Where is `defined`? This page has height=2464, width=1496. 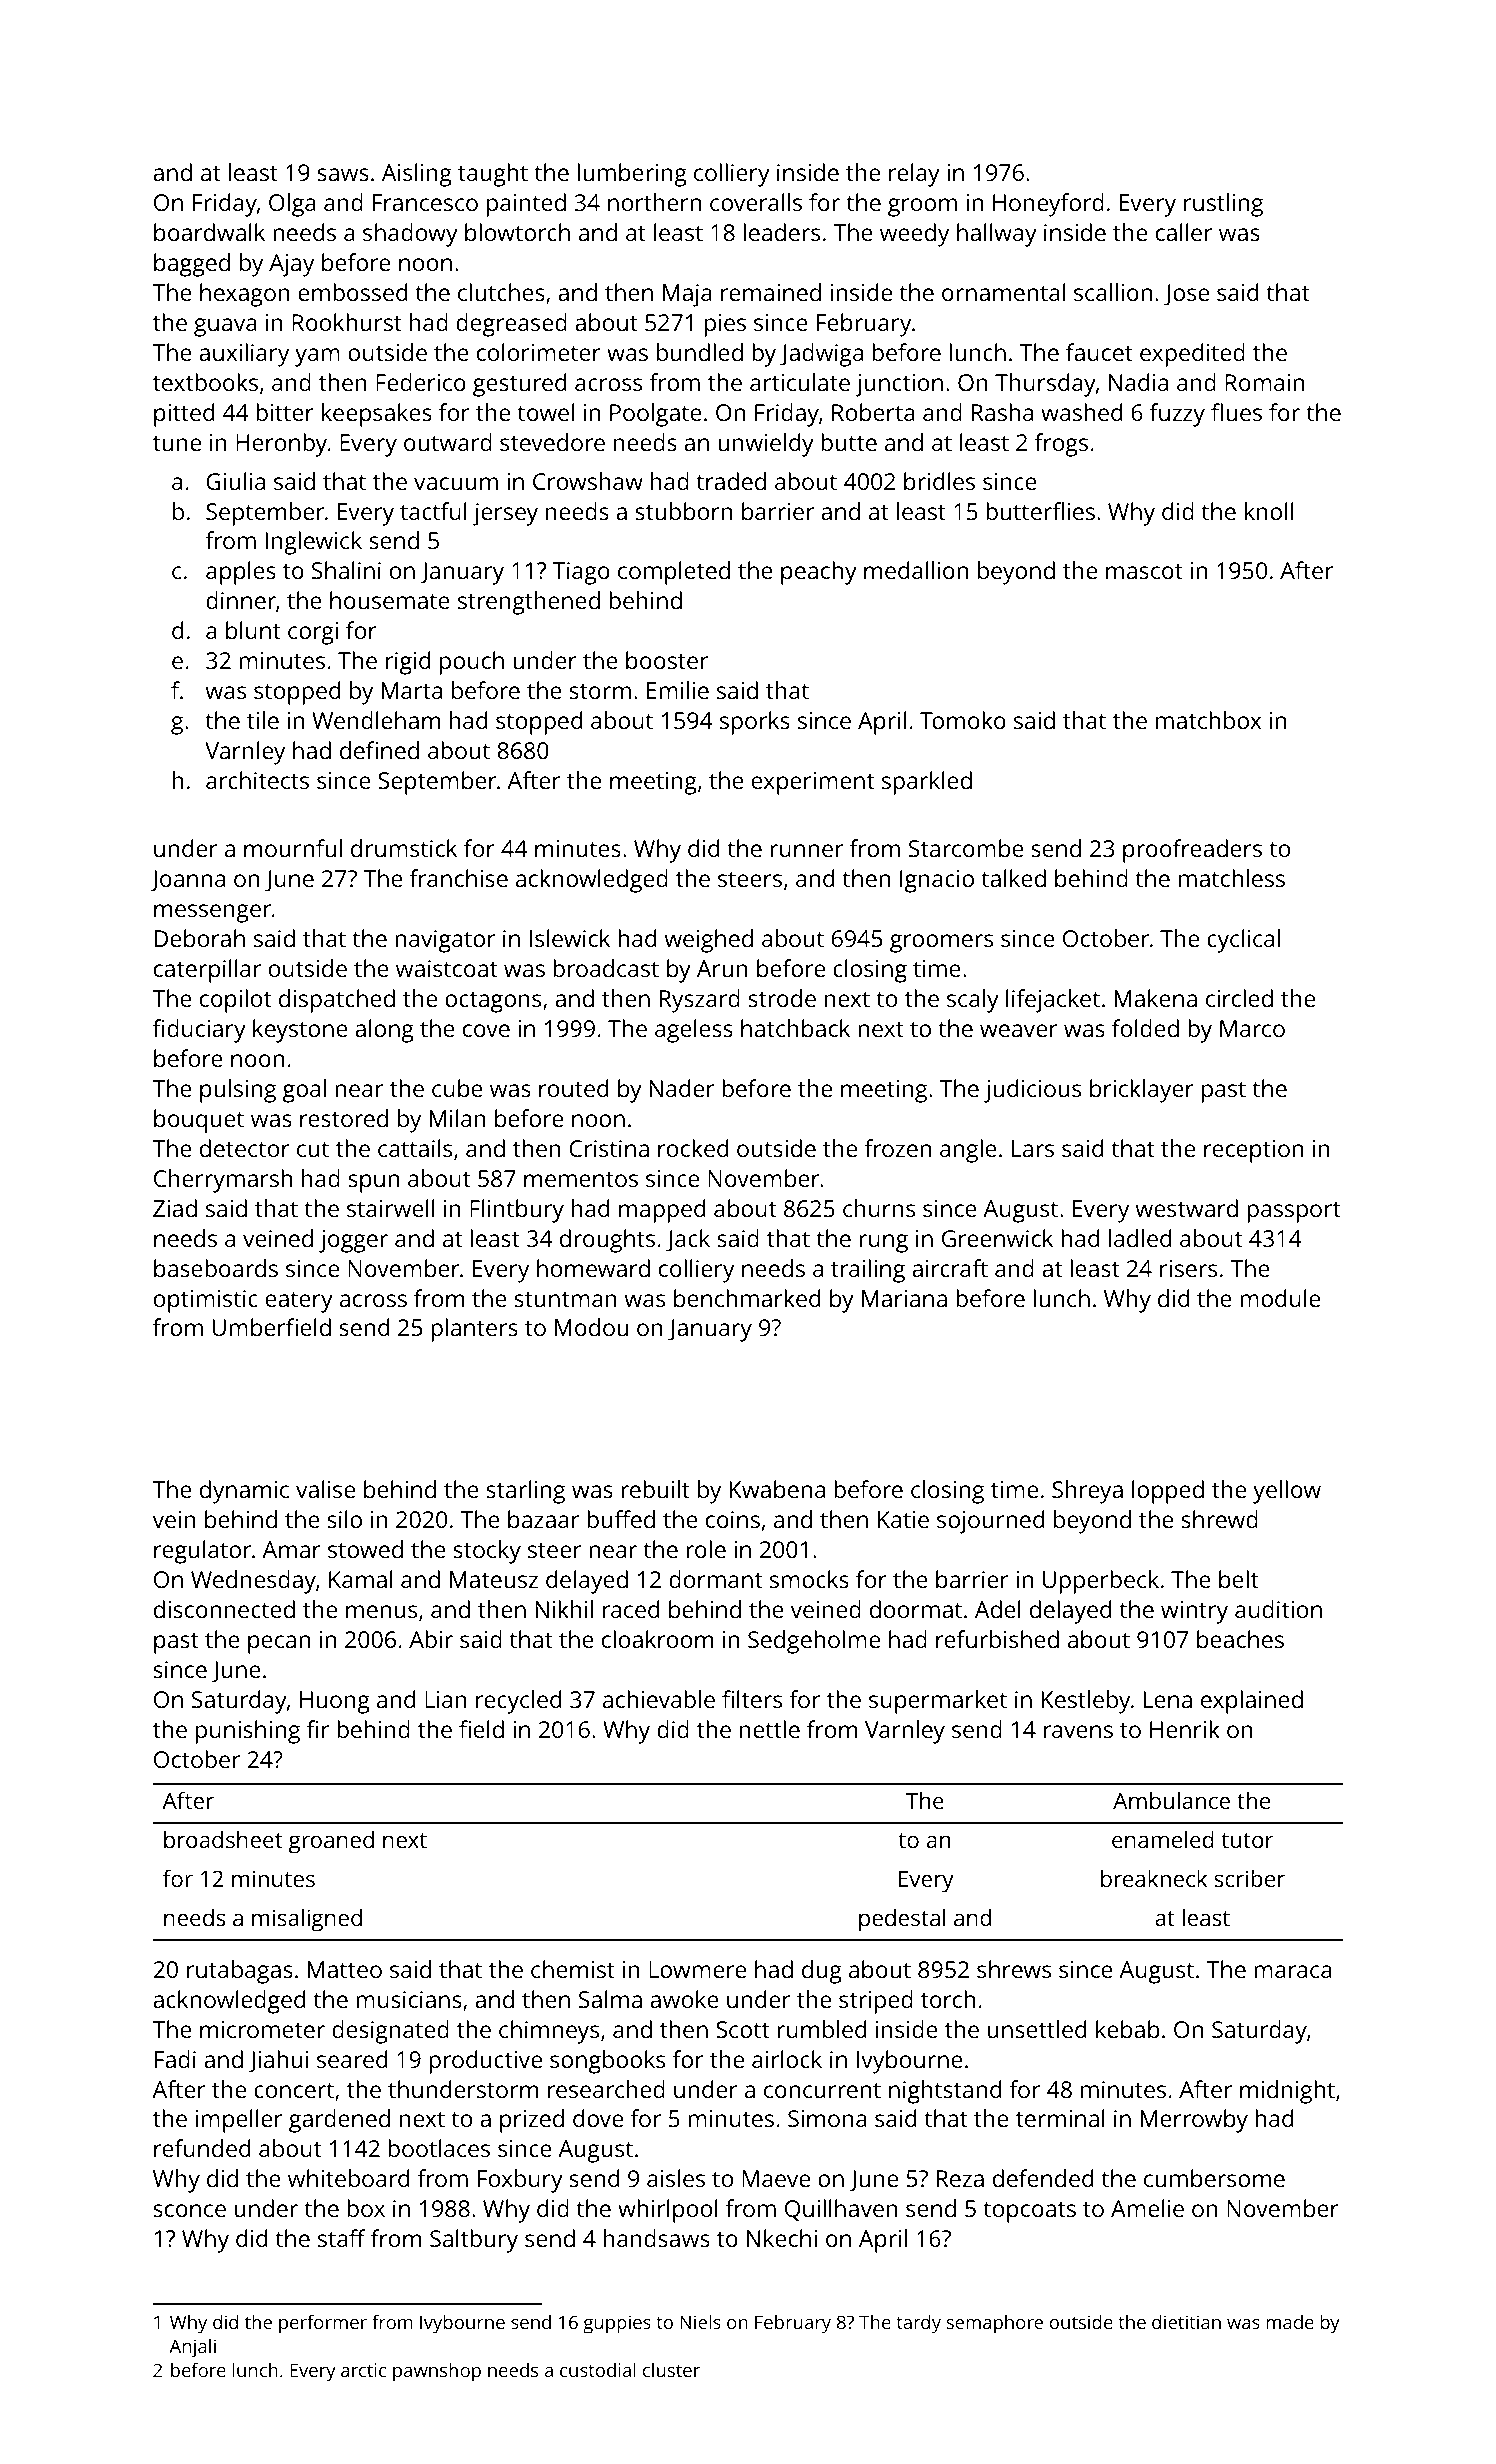 defined is located at coordinates (379, 750).
